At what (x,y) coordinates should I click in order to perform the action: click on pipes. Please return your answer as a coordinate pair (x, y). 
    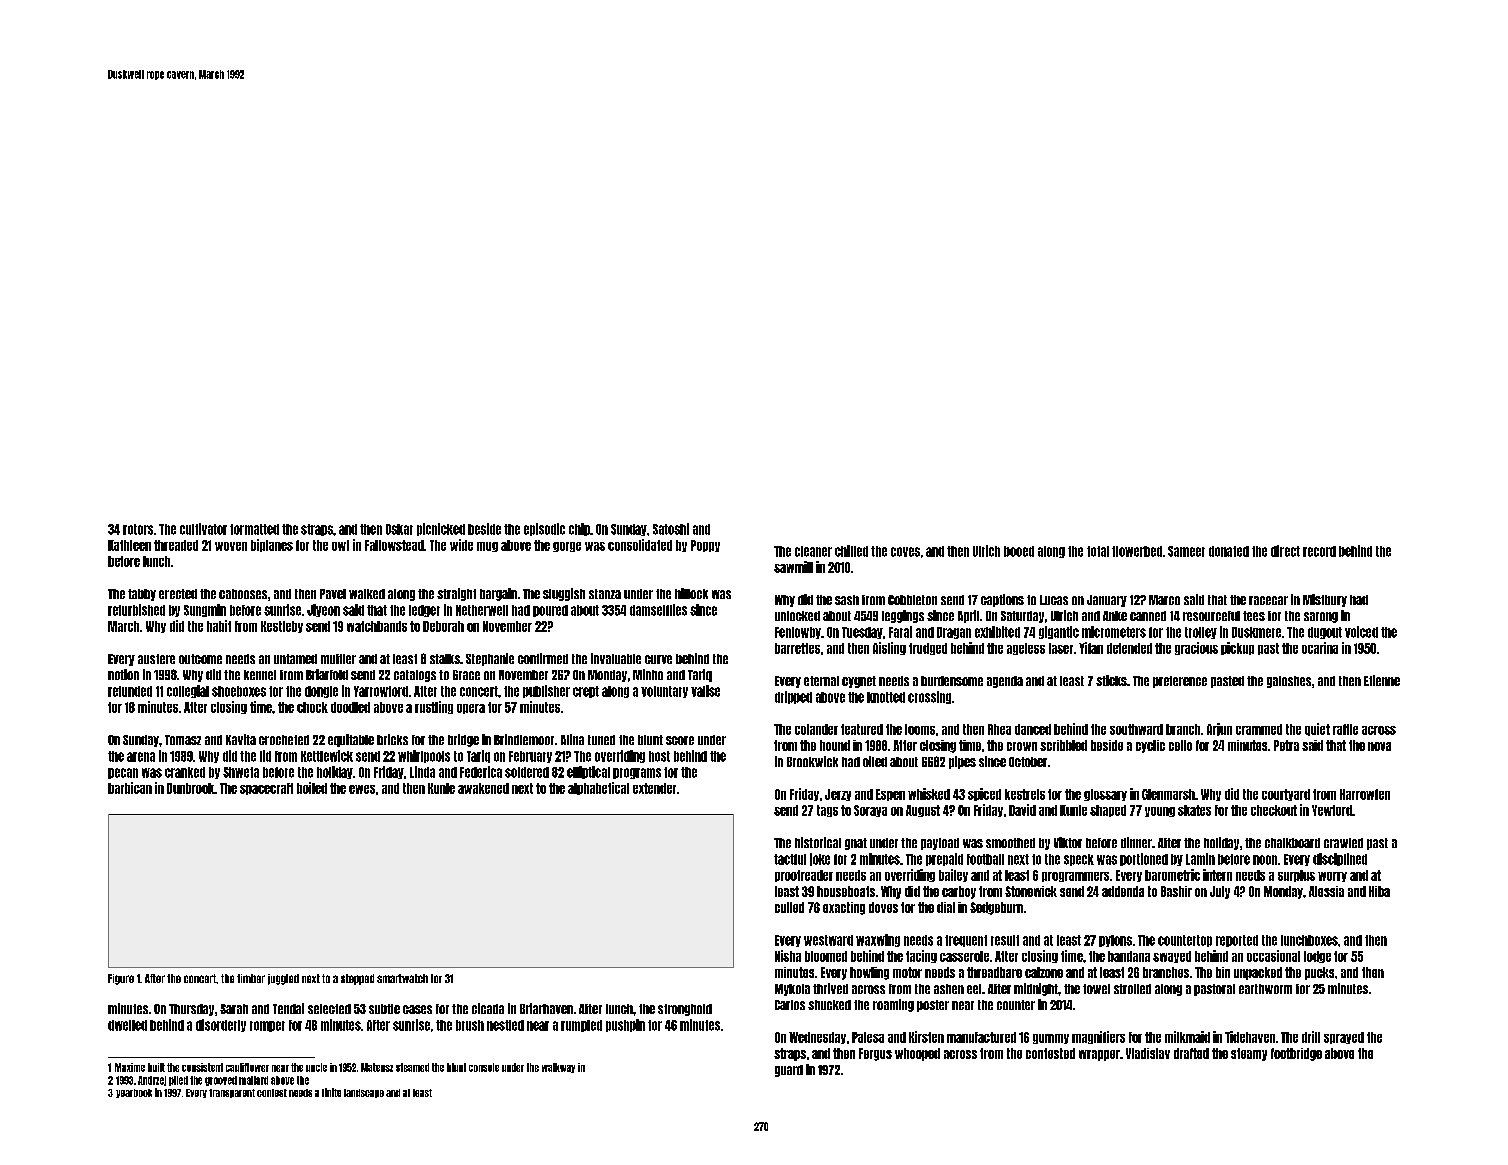
    Looking at the image, I should click on (962, 762).
